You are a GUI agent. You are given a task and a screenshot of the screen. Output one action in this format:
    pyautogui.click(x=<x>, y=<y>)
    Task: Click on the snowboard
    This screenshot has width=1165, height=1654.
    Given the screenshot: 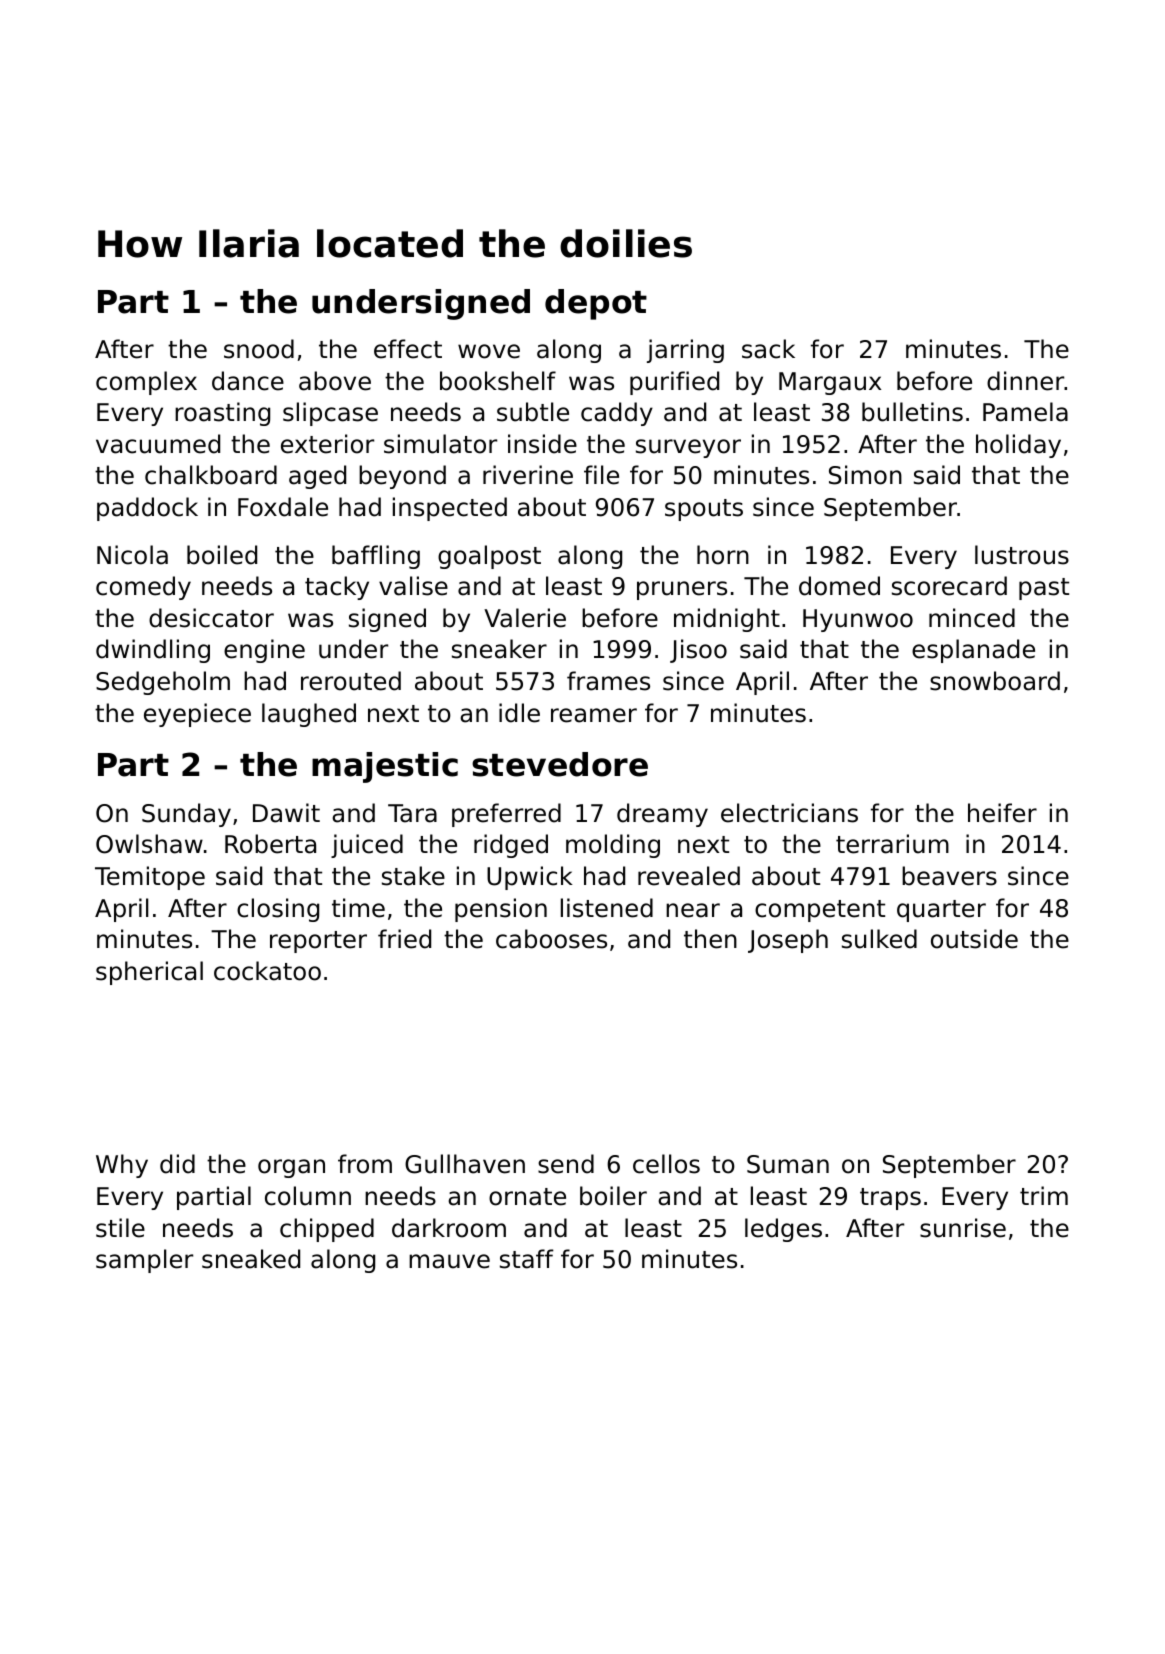 What is the action you would take?
    pyautogui.click(x=995, y=681)
